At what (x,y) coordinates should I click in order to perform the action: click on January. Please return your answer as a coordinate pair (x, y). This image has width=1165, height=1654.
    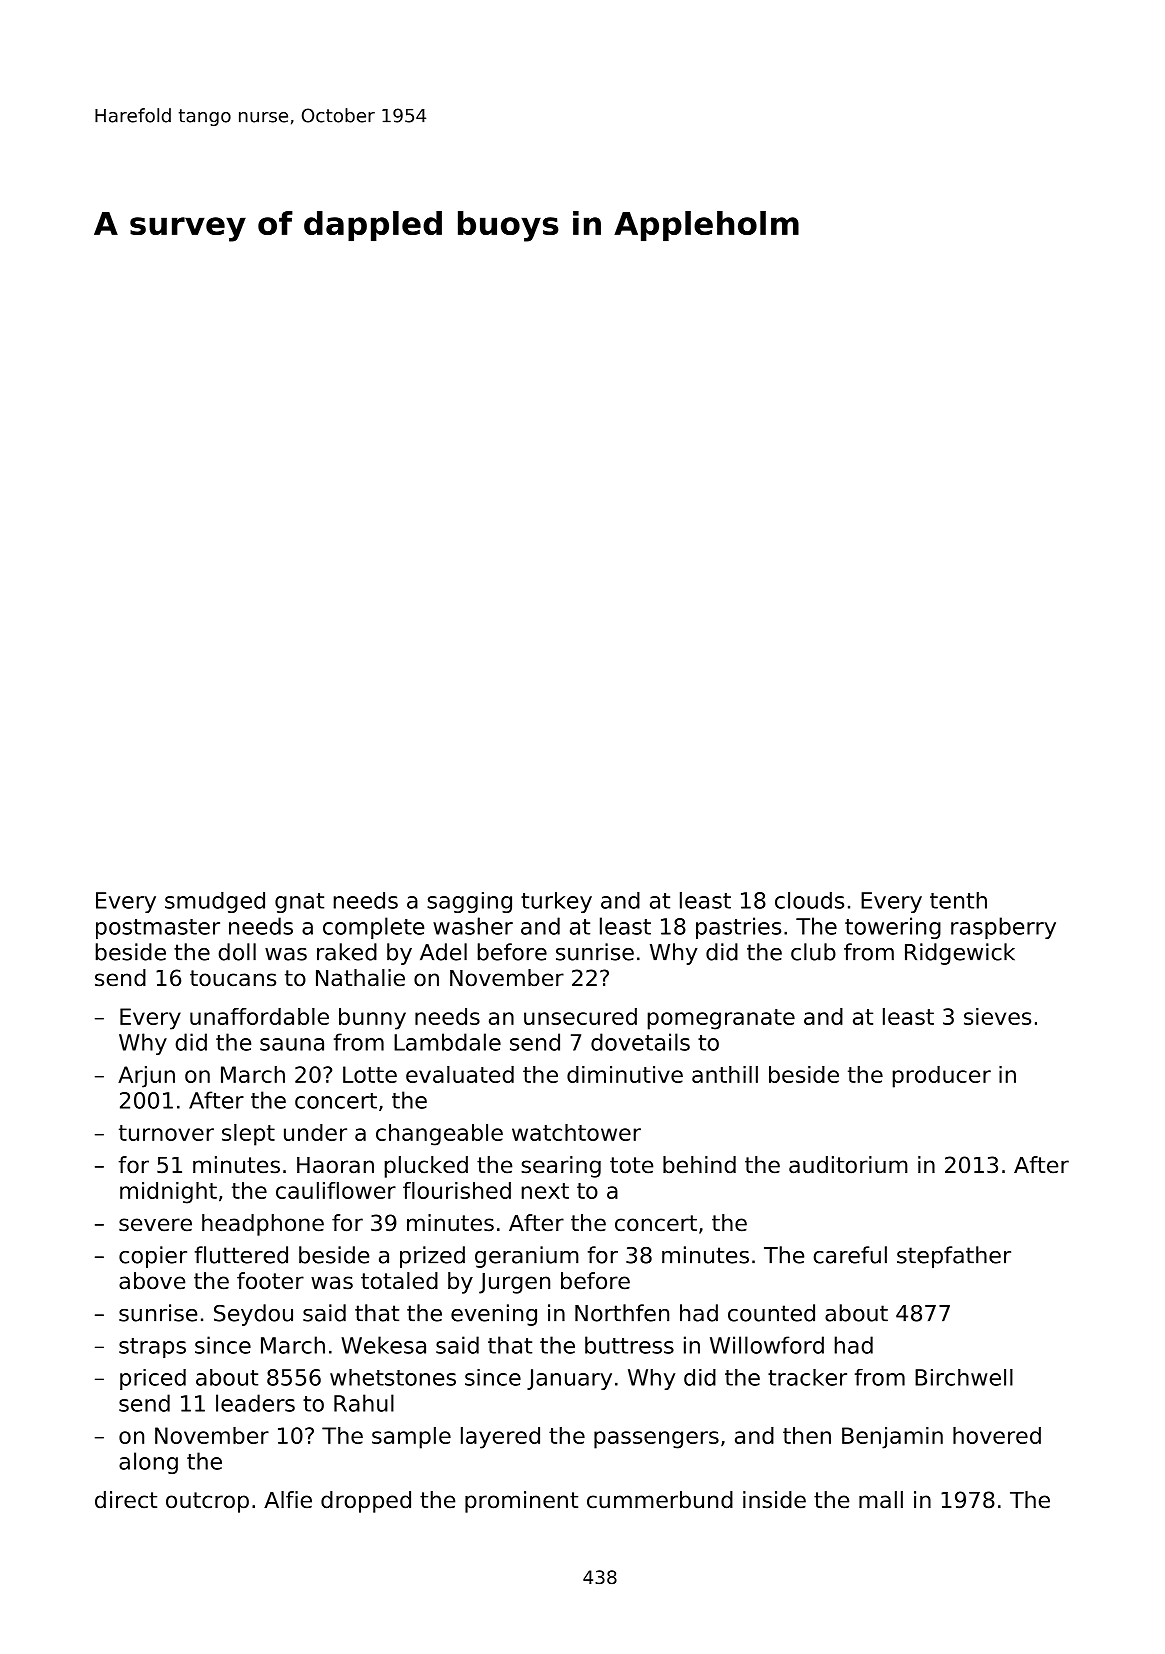
    Looking at the image, I should click on (569, 1379).
